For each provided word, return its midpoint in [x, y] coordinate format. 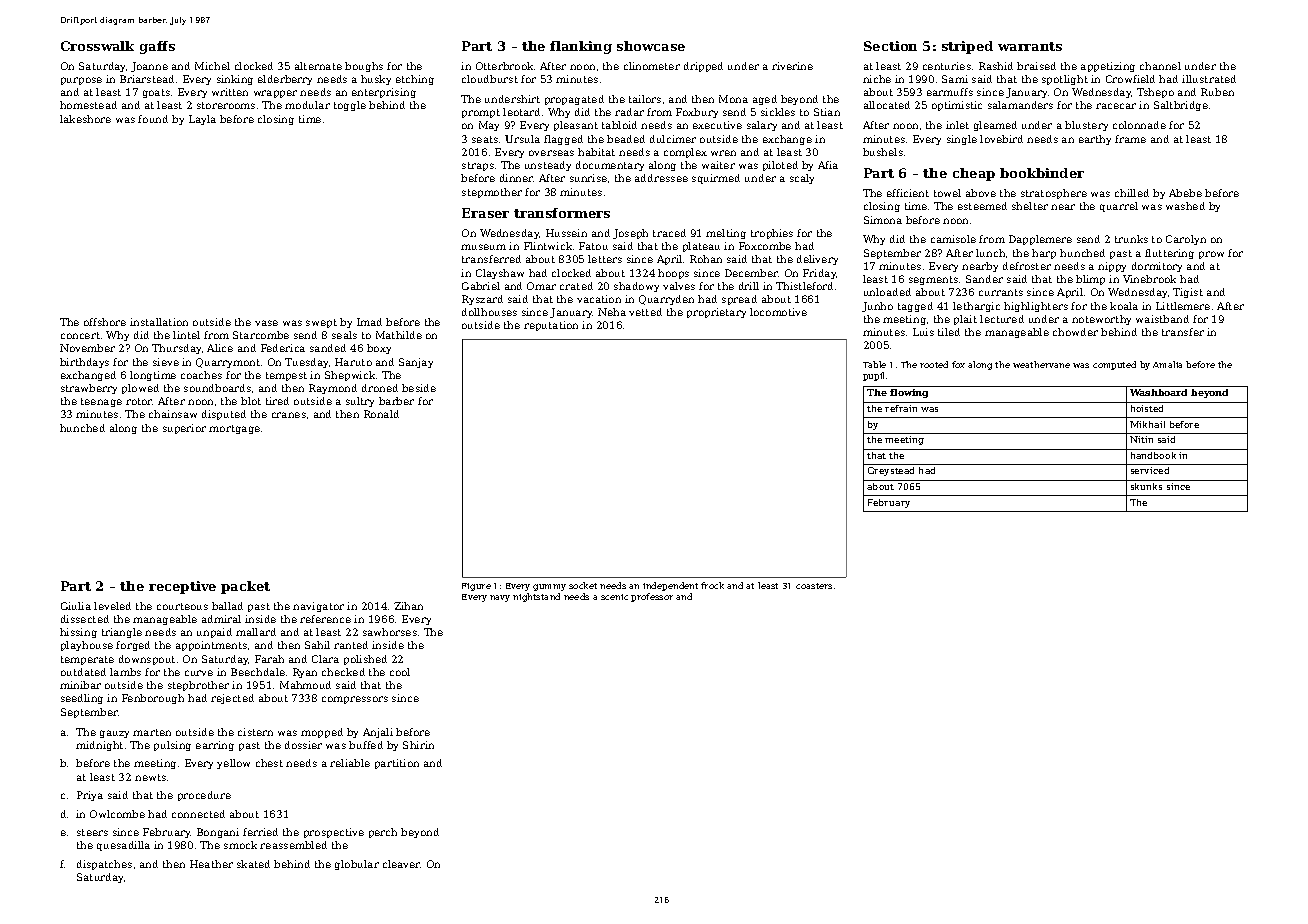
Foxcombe [765, 246]
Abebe [1185, 193]
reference [325, 619]
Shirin [418, 745]
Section [890, 46]
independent [670, 586]
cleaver [402, 864]
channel [1160, 66]
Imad [369, 322]
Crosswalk [97, 46]
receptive [182, 587]
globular [357, 865]
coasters [814, 586]
